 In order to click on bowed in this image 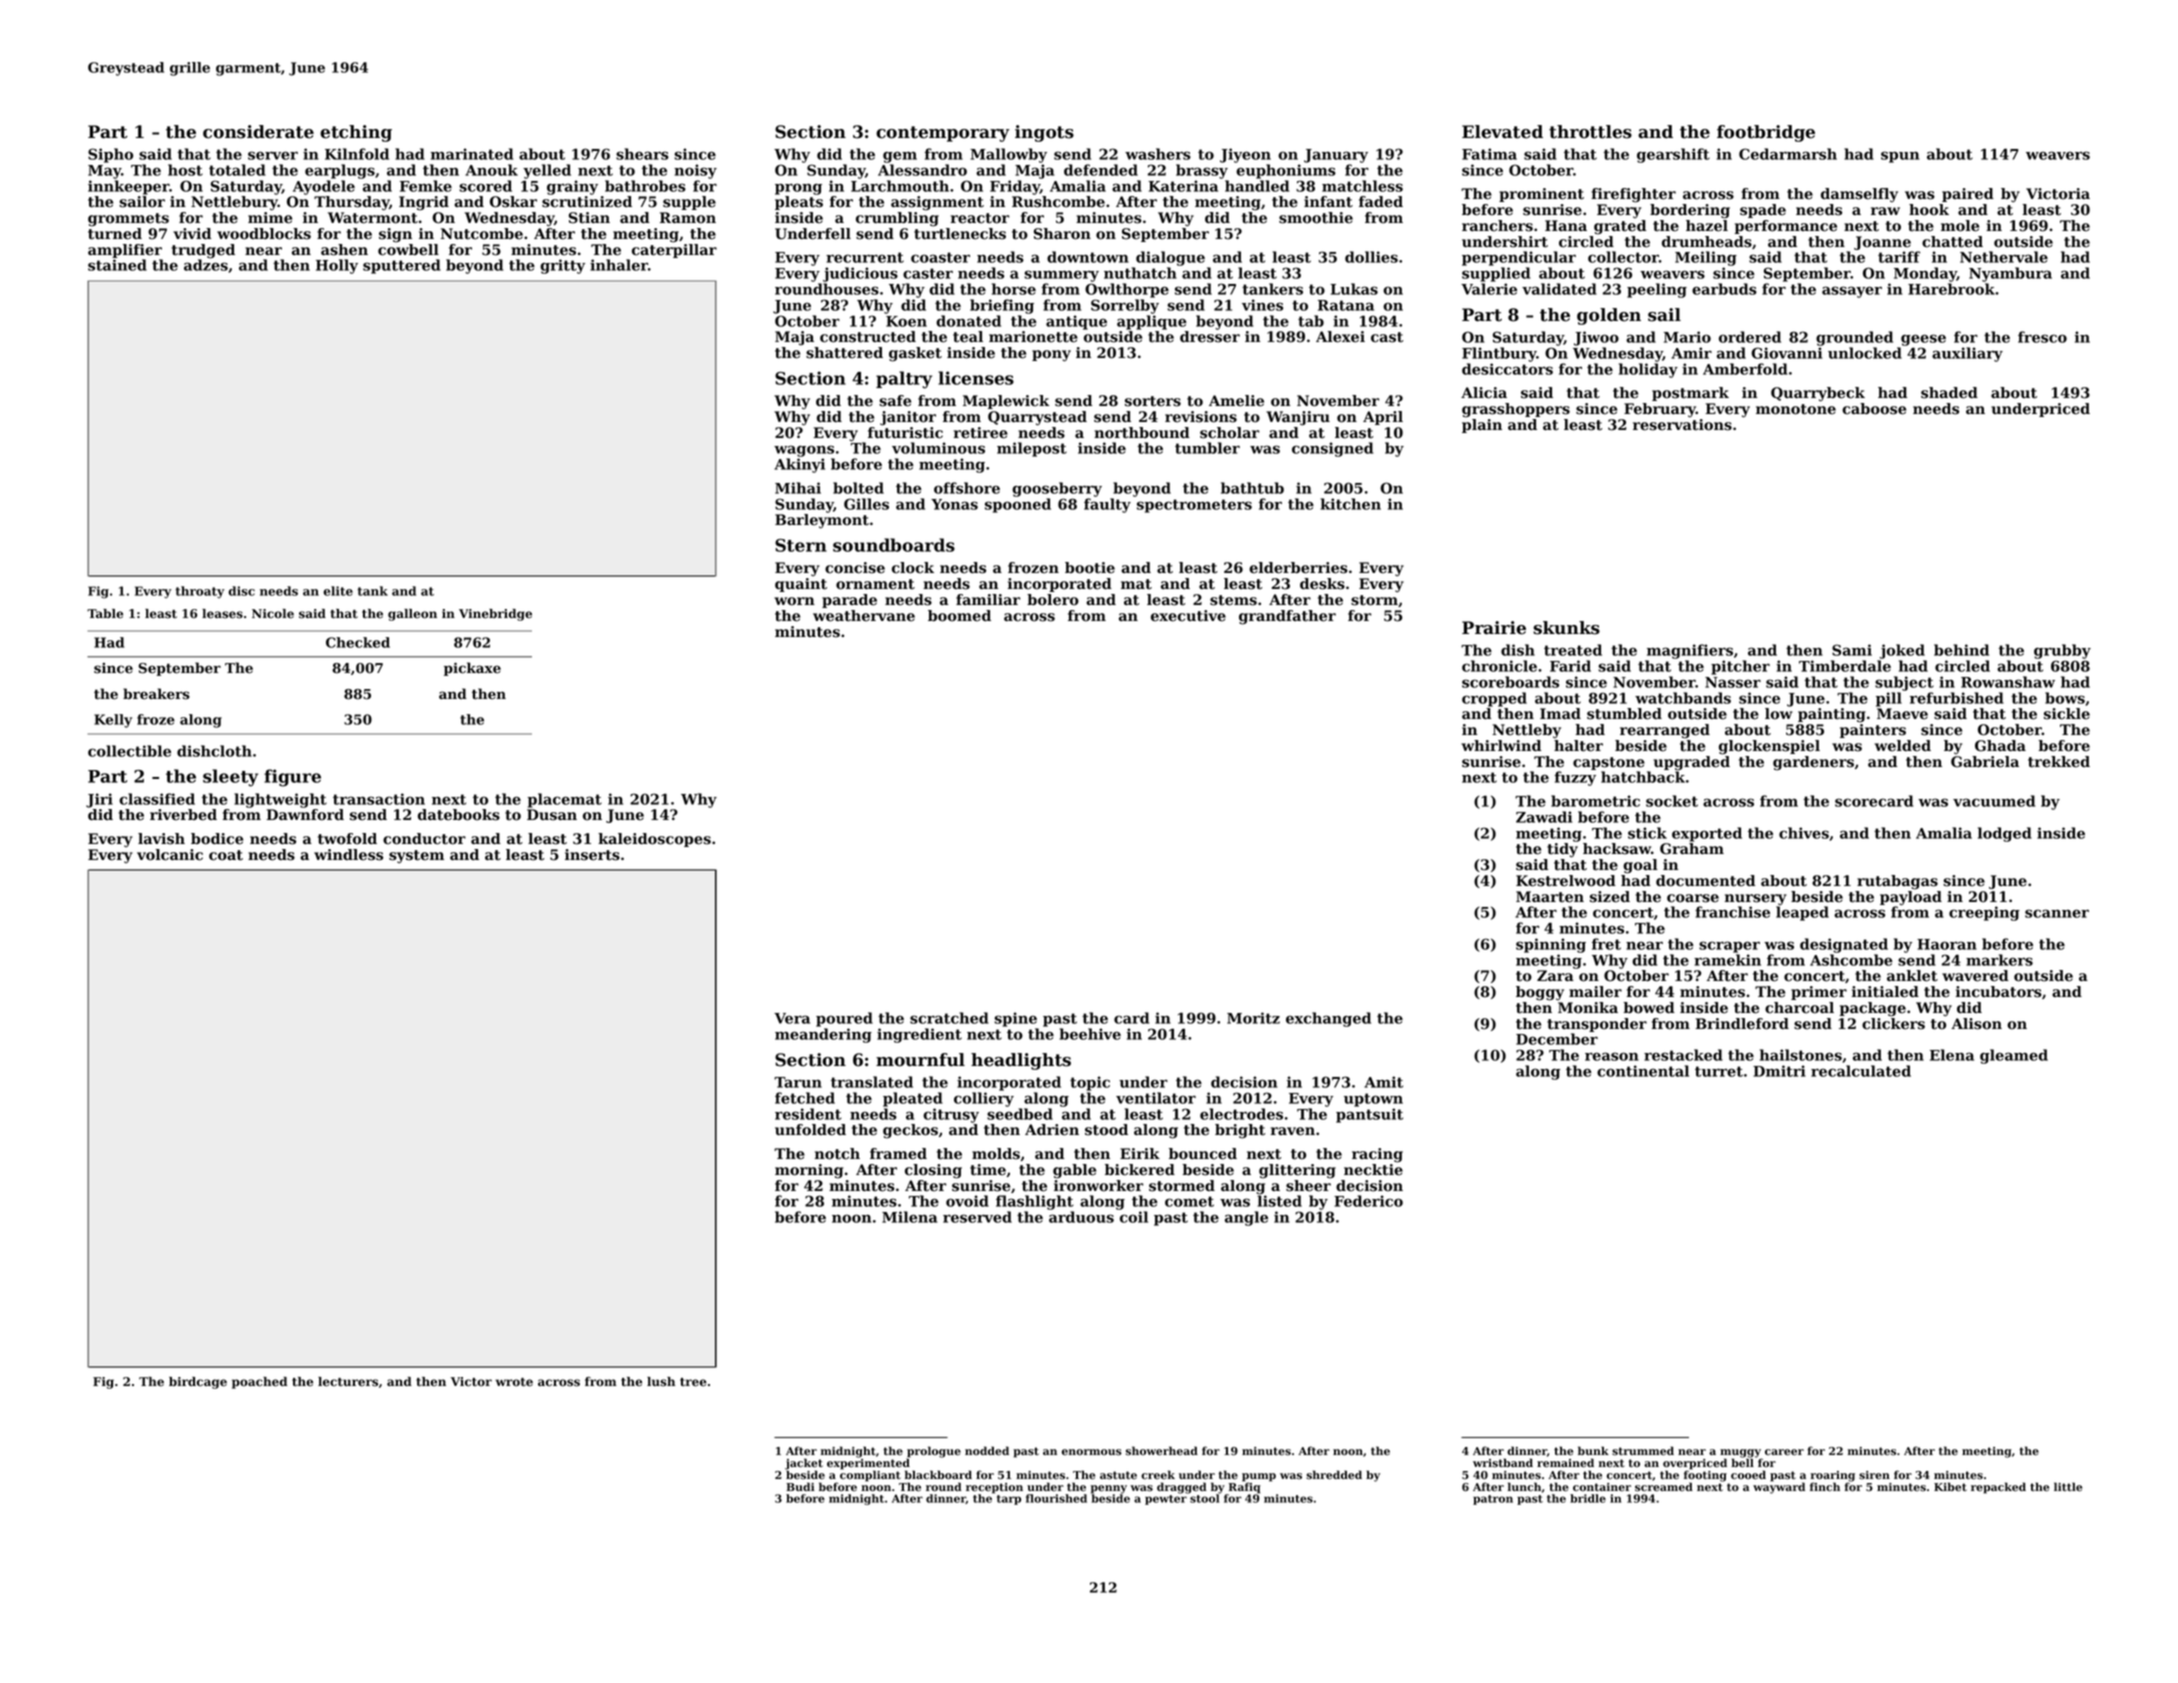, I will do `click(1649, 1008)`.
